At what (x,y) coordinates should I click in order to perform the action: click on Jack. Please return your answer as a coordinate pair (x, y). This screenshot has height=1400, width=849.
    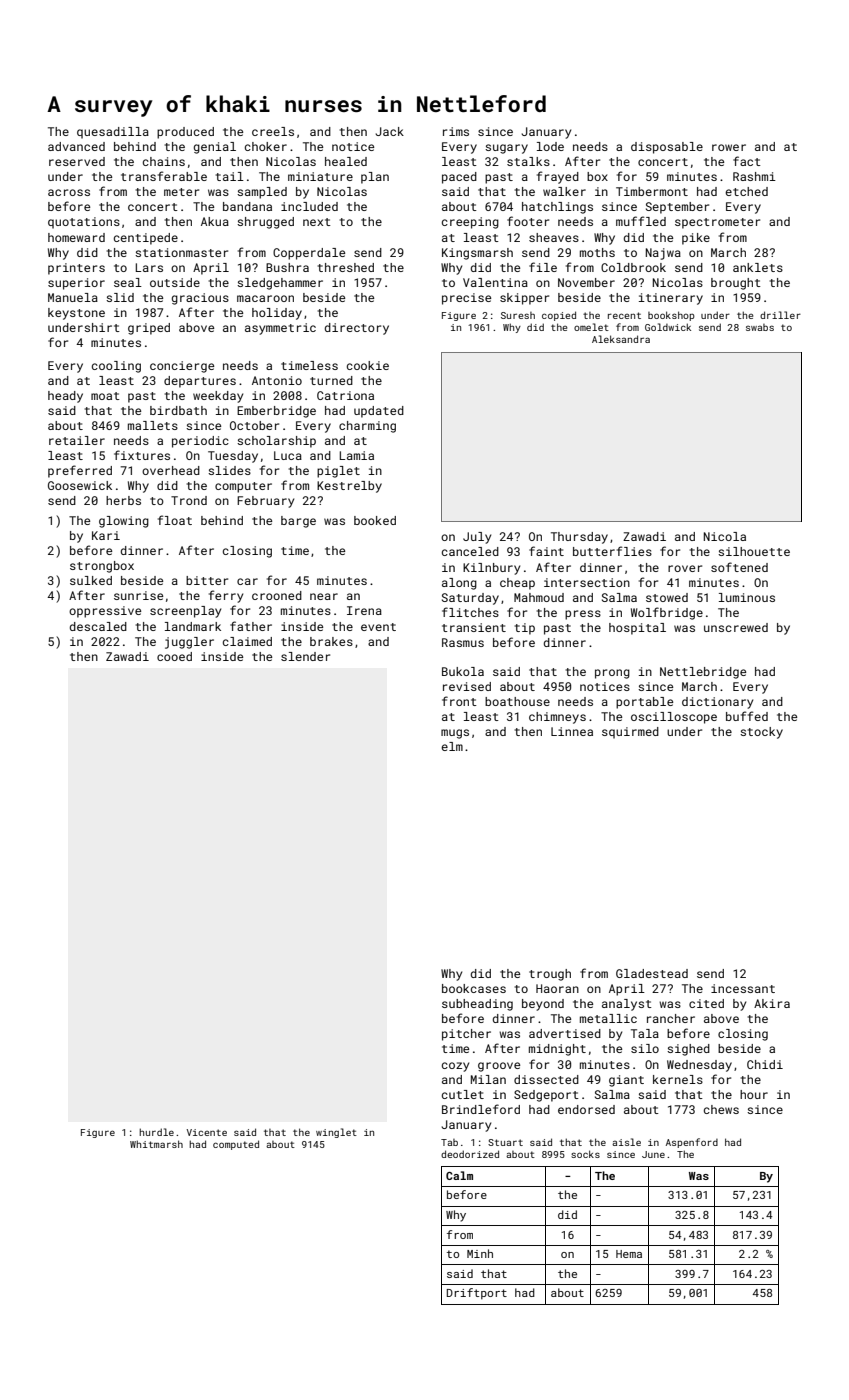
    Looking at the image, I should click on (390, 131).
